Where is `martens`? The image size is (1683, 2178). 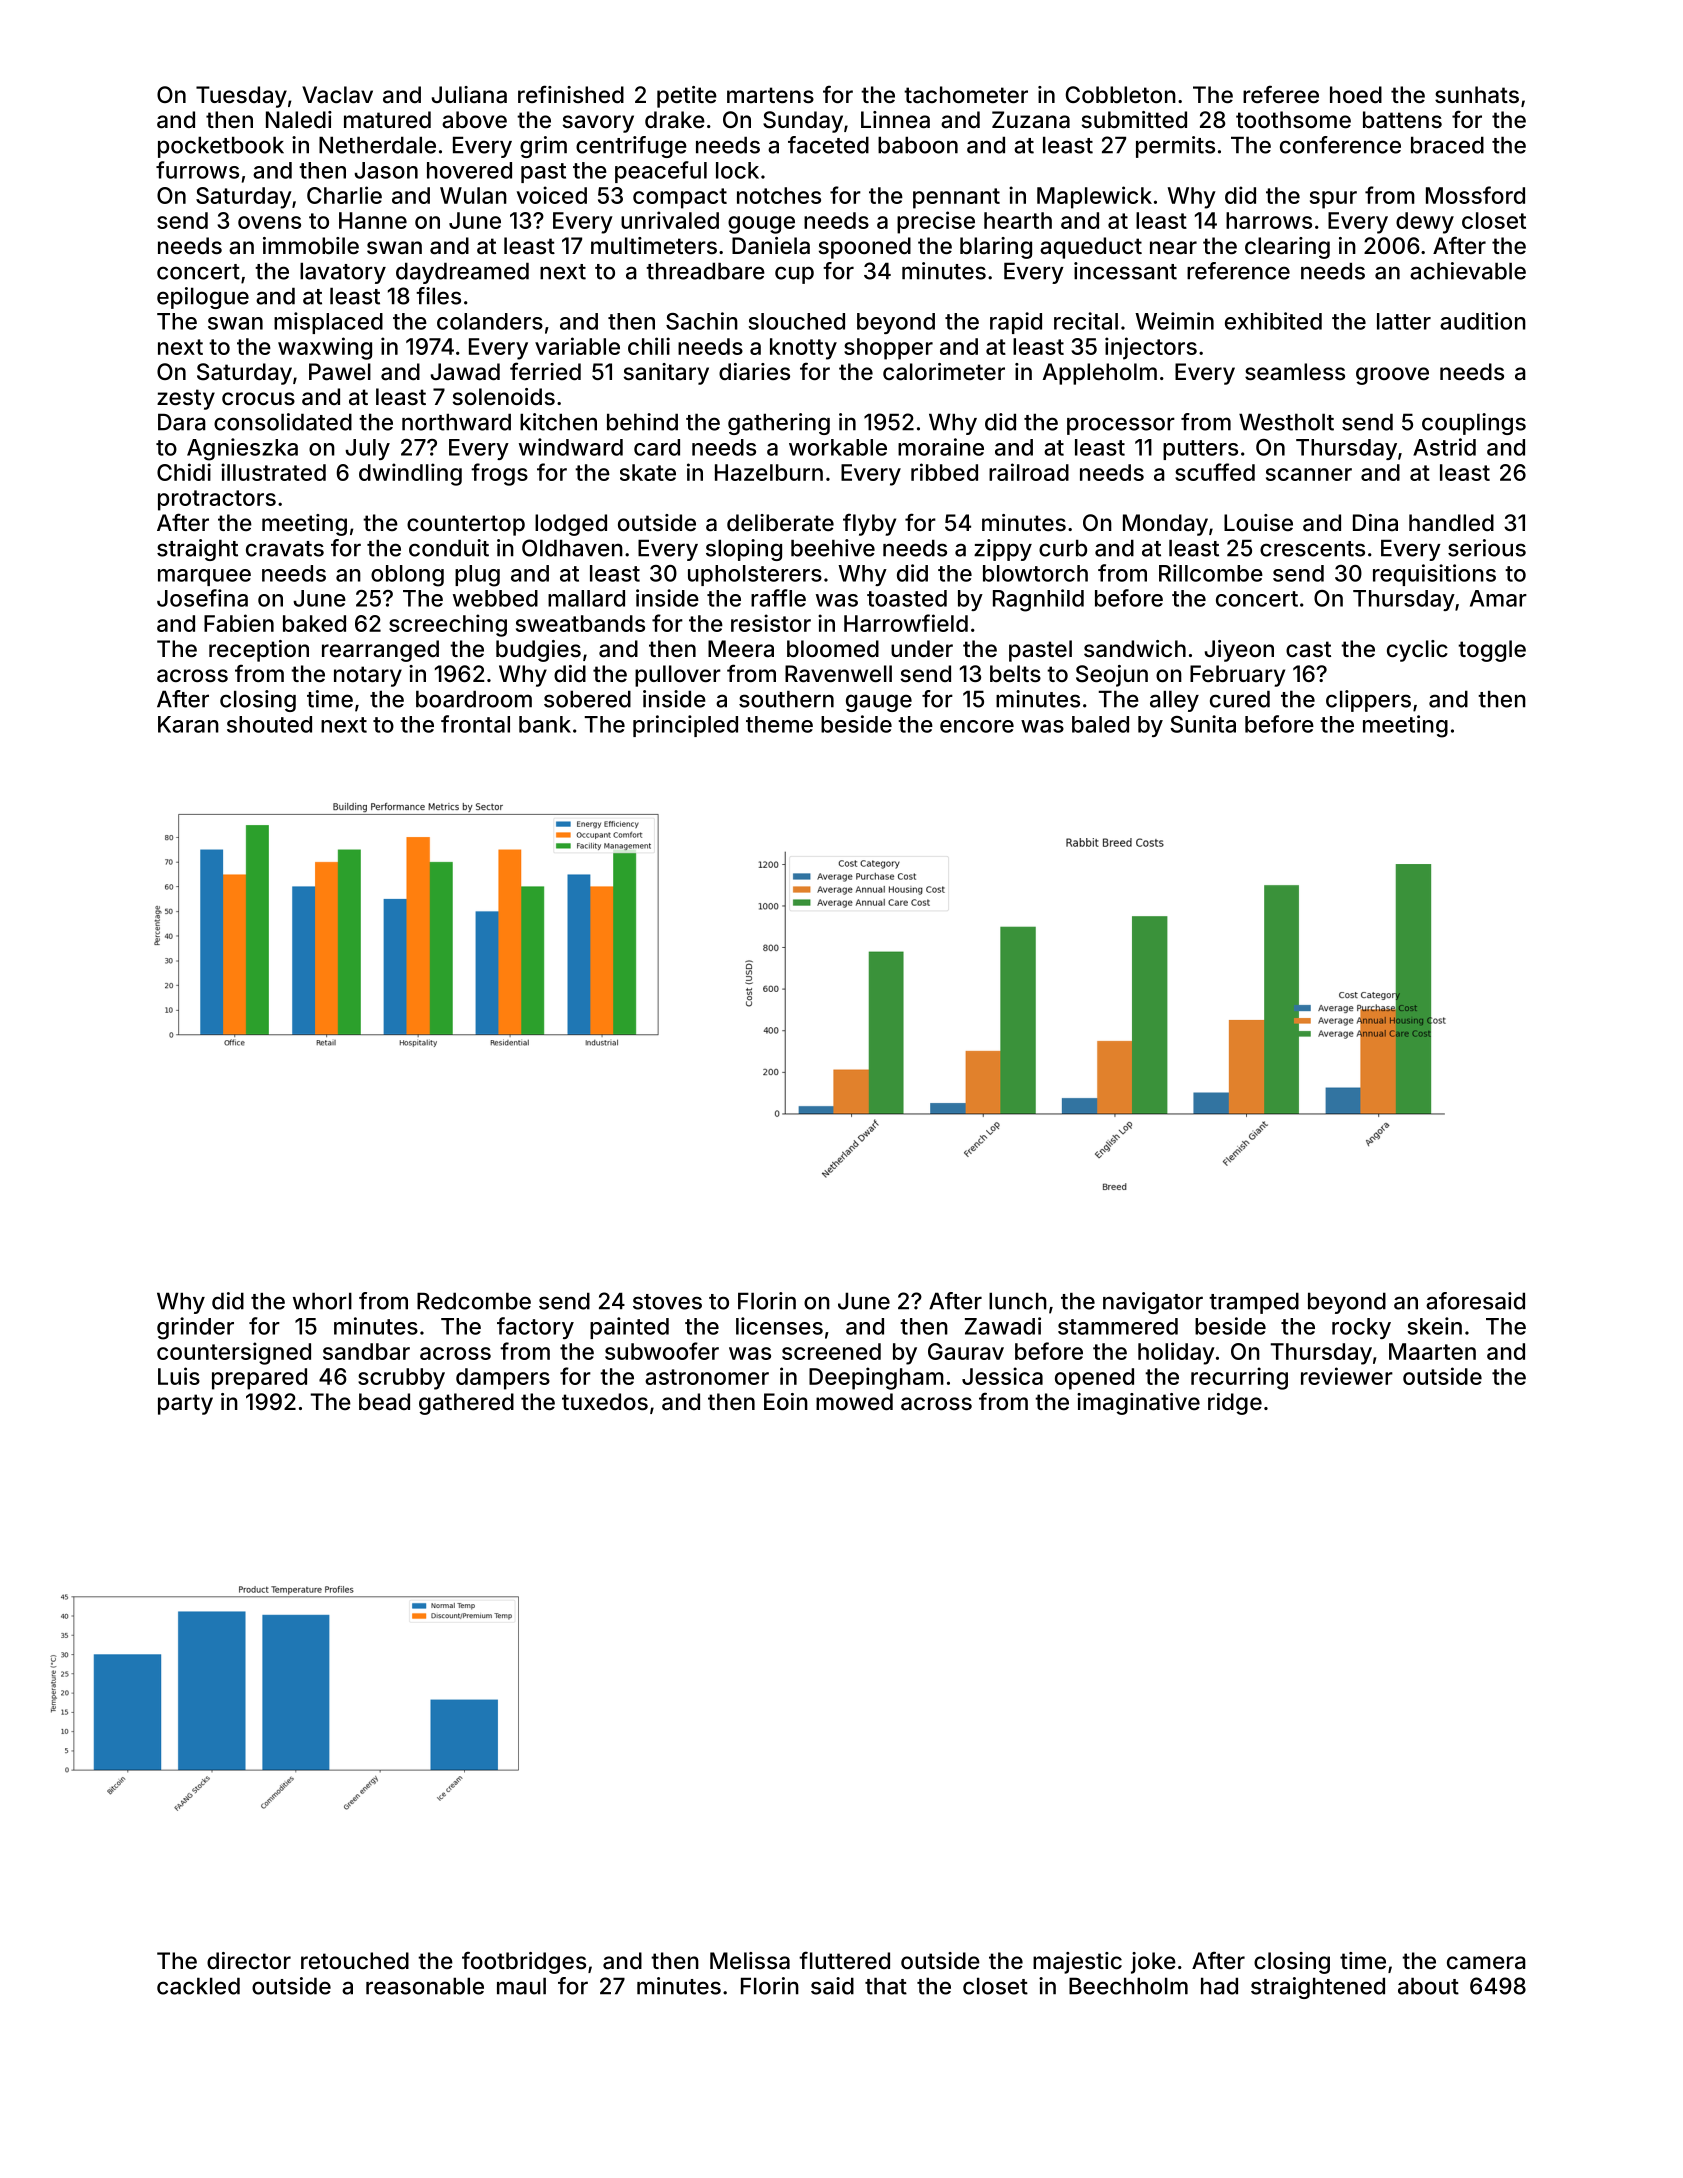
martens is located at coordinates (770, 95).
